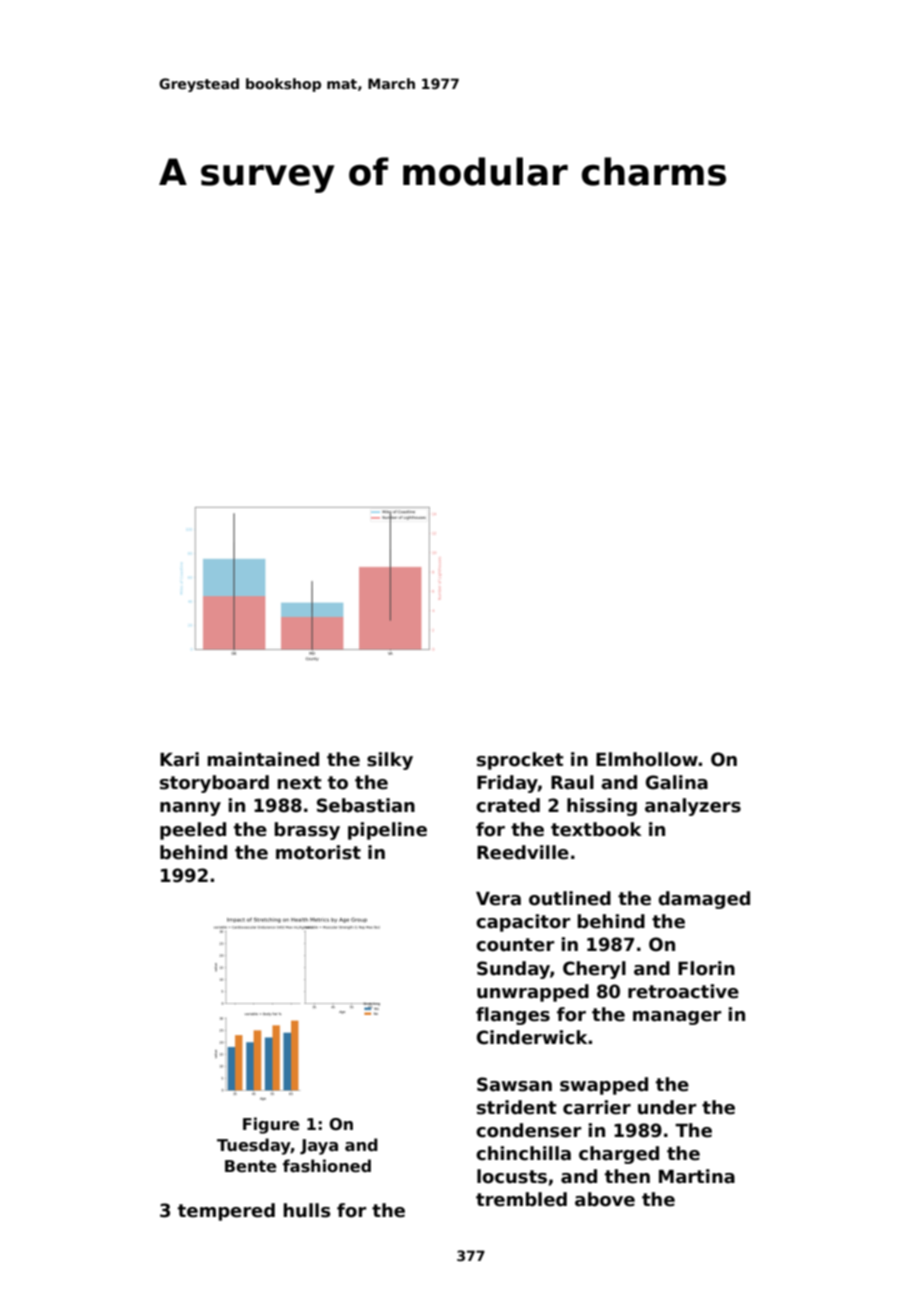 The height and width of the screenshot is (1296, 913). Describe the element at coordinates (693, 807) in the screenshot. I see `analyzers` at that location.
